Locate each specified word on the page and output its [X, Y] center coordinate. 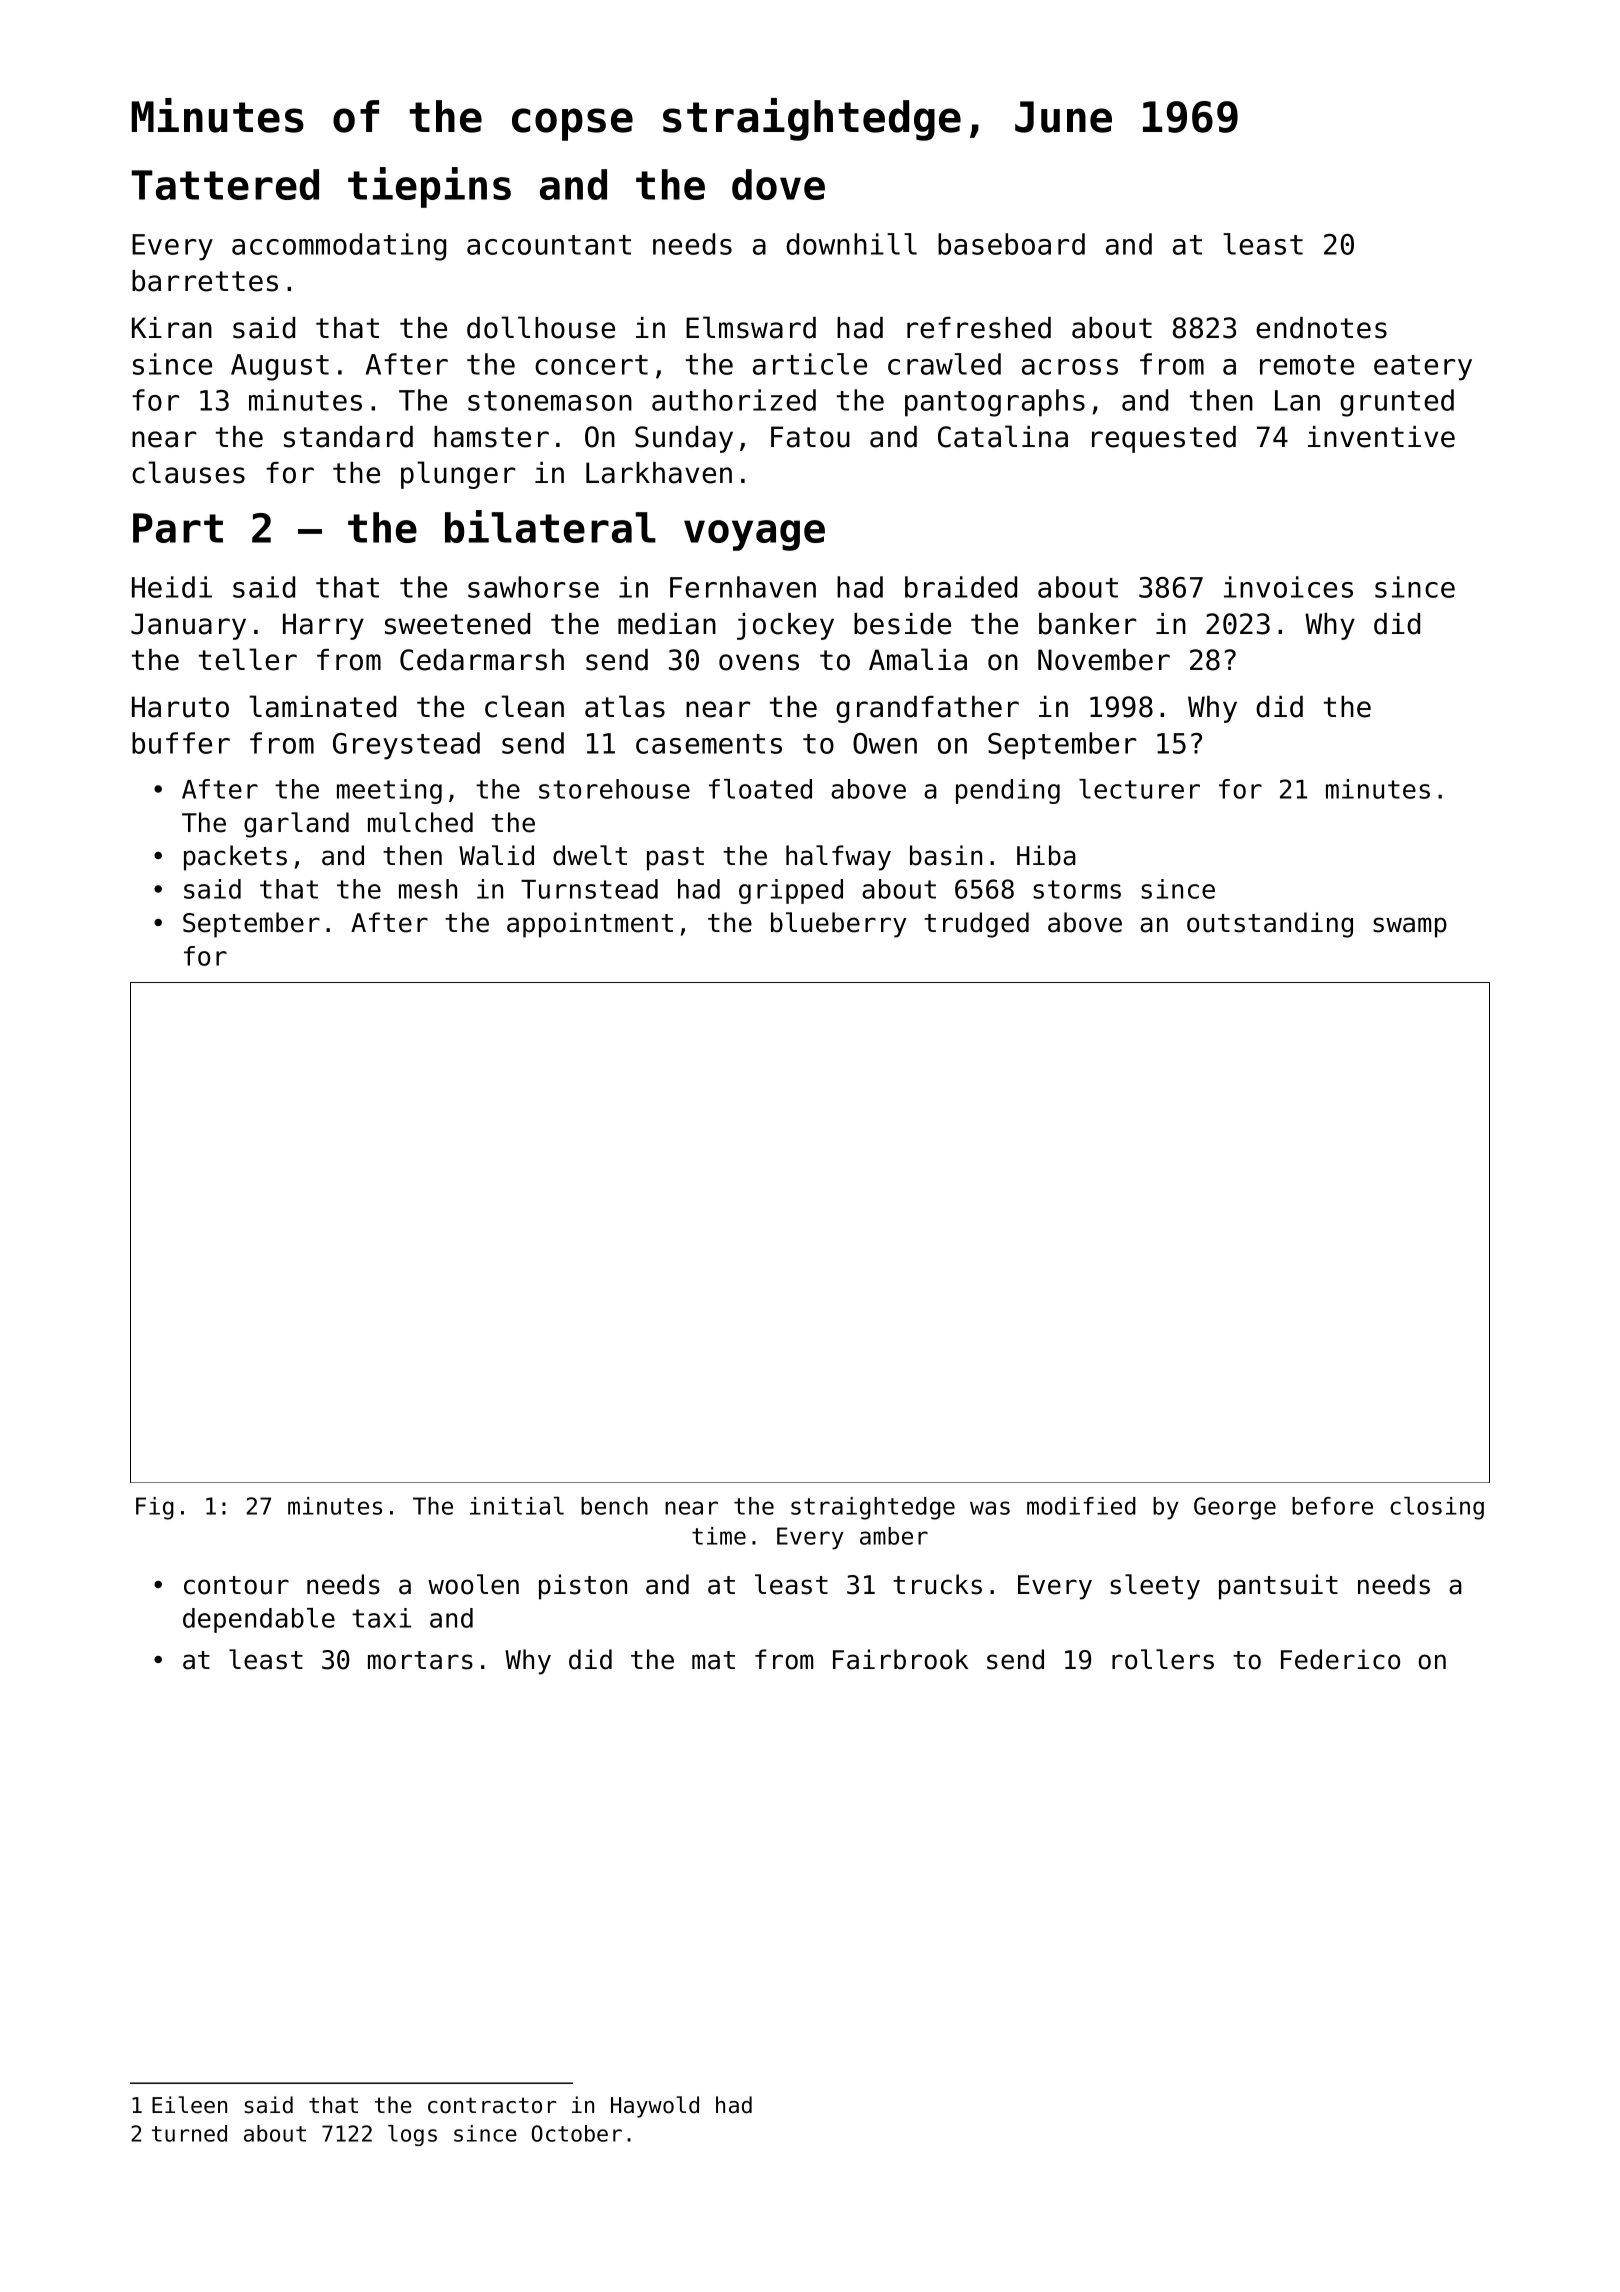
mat [713, 1660]
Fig [155, 1508]
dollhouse [541, 327]
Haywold [655, 2107]
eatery [1423, 368]
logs [412, 2135]
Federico [1340, 1659]
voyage [754, 535]
